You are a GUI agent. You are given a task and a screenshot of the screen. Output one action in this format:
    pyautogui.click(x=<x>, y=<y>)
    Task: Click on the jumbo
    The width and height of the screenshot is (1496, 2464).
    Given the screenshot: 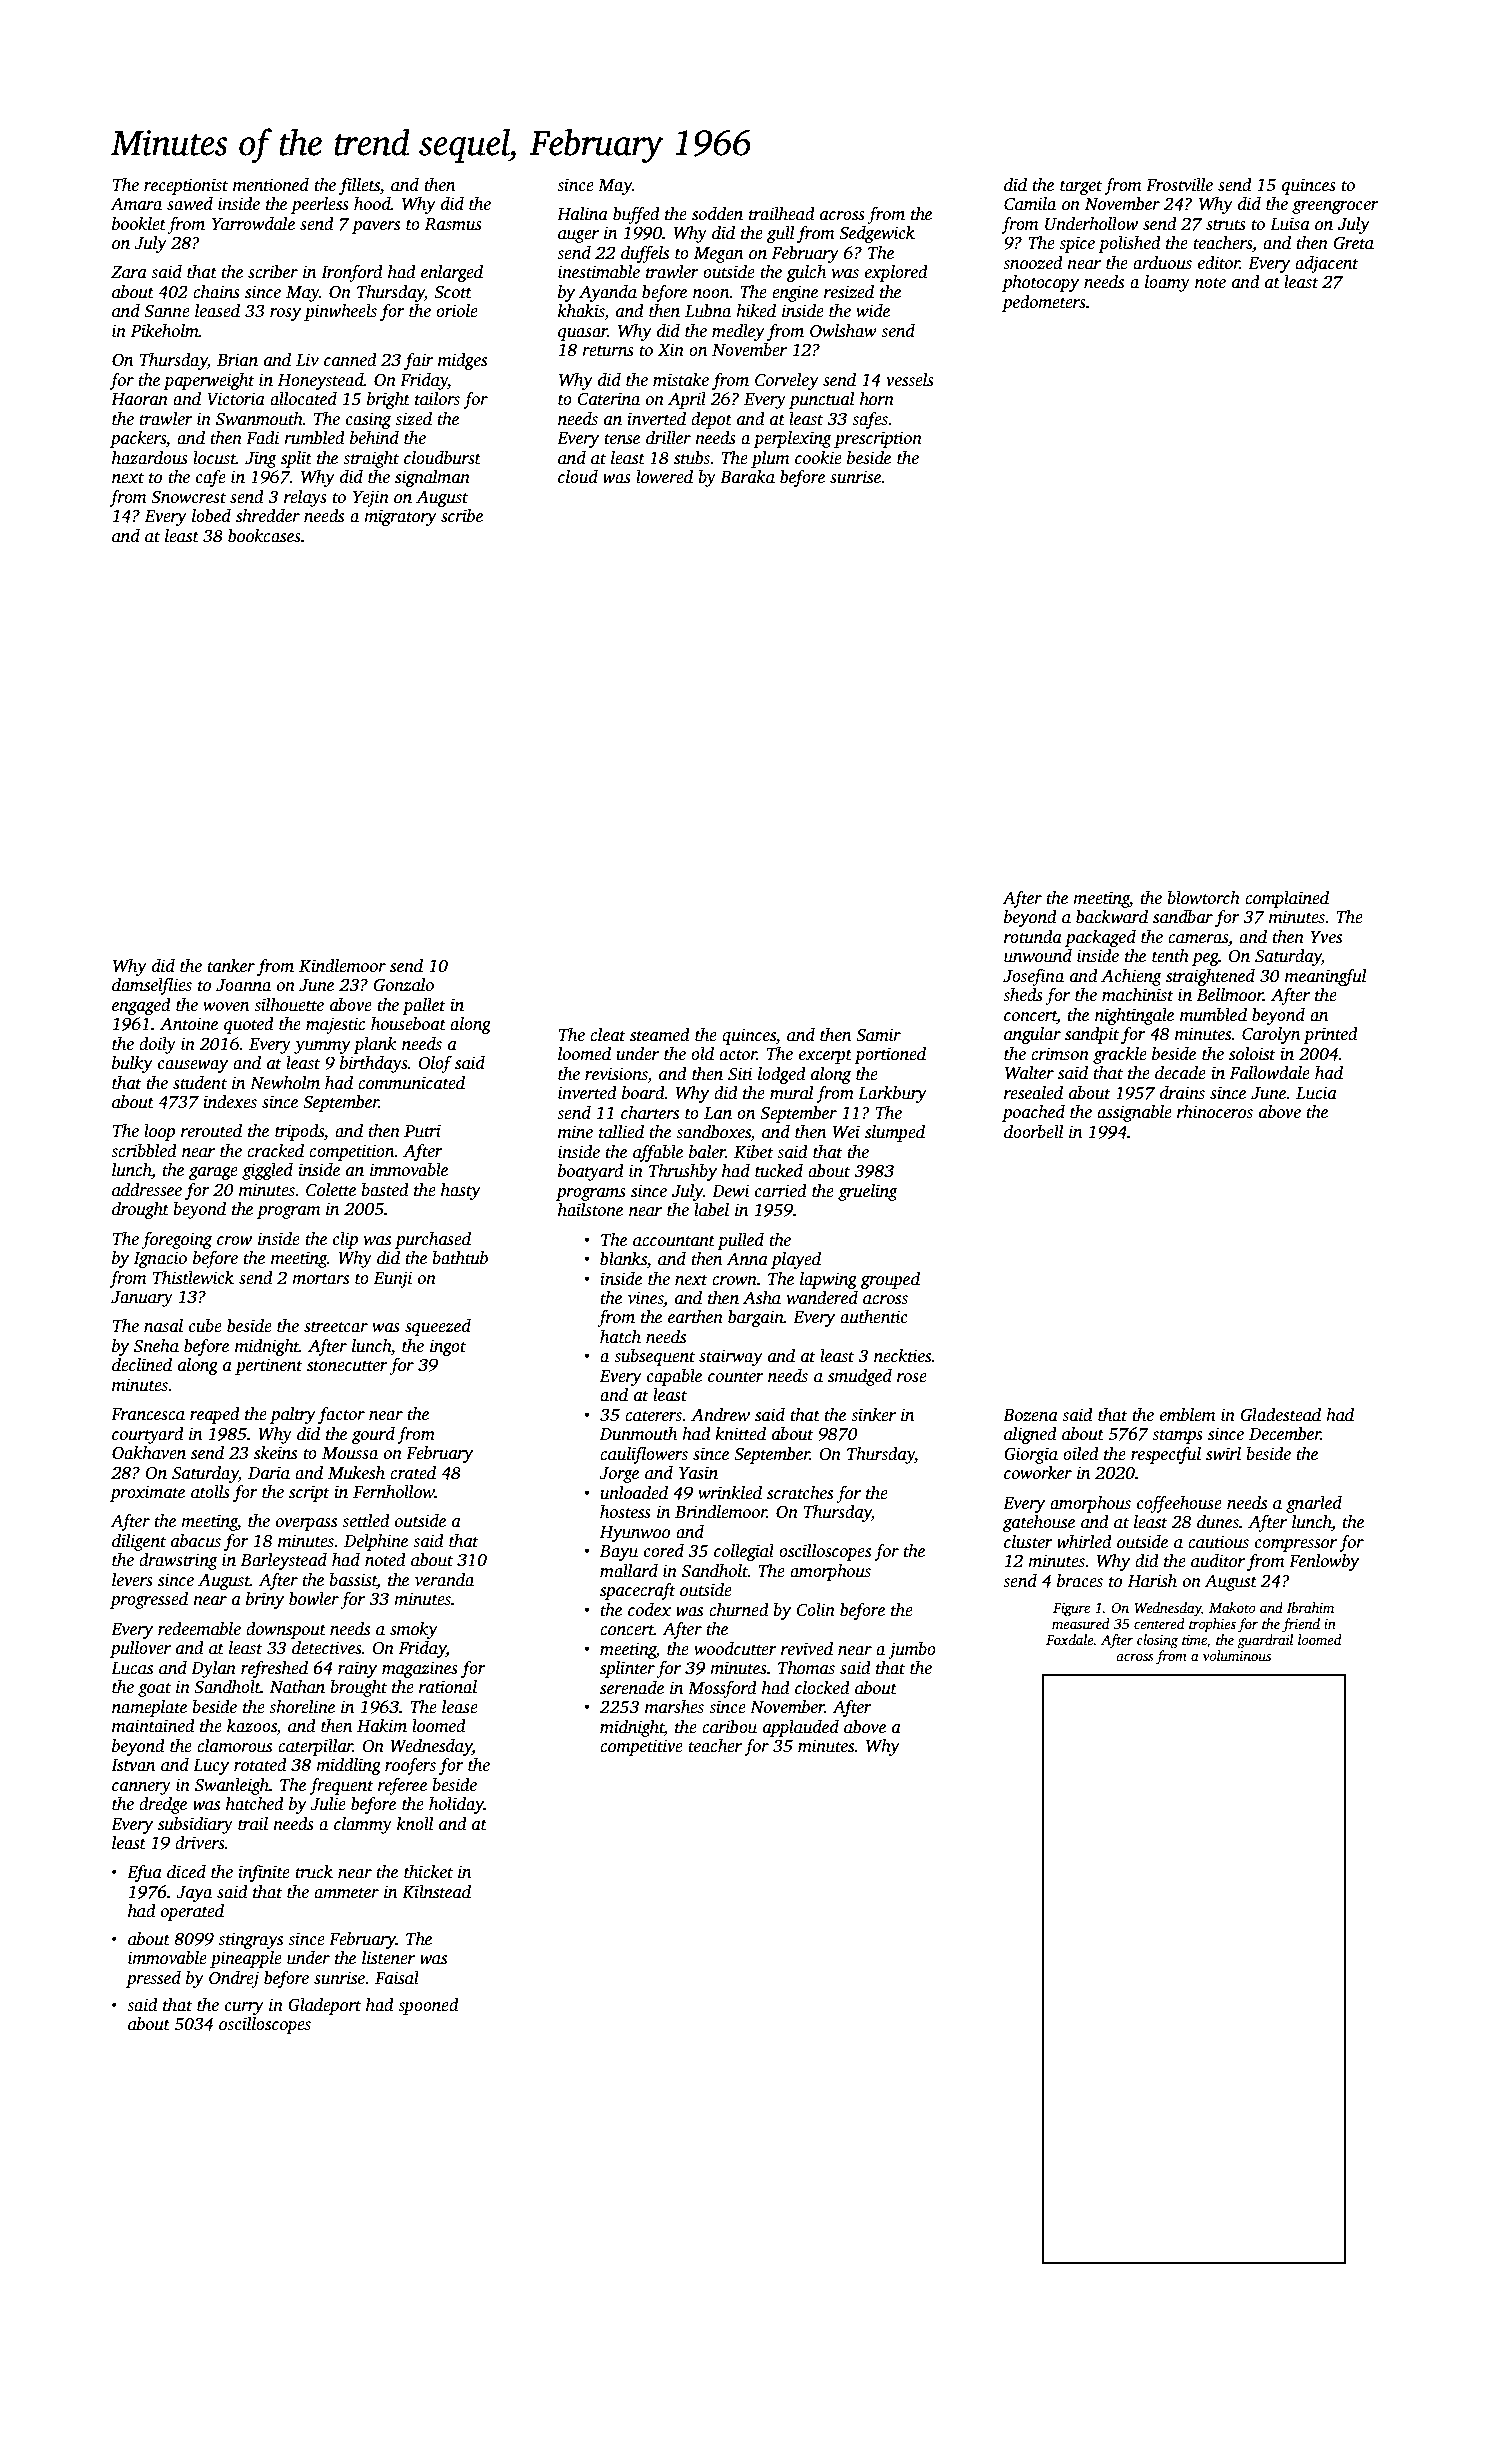 What is the action you would take?
    pyautogui.click(x=912, y=1650)
